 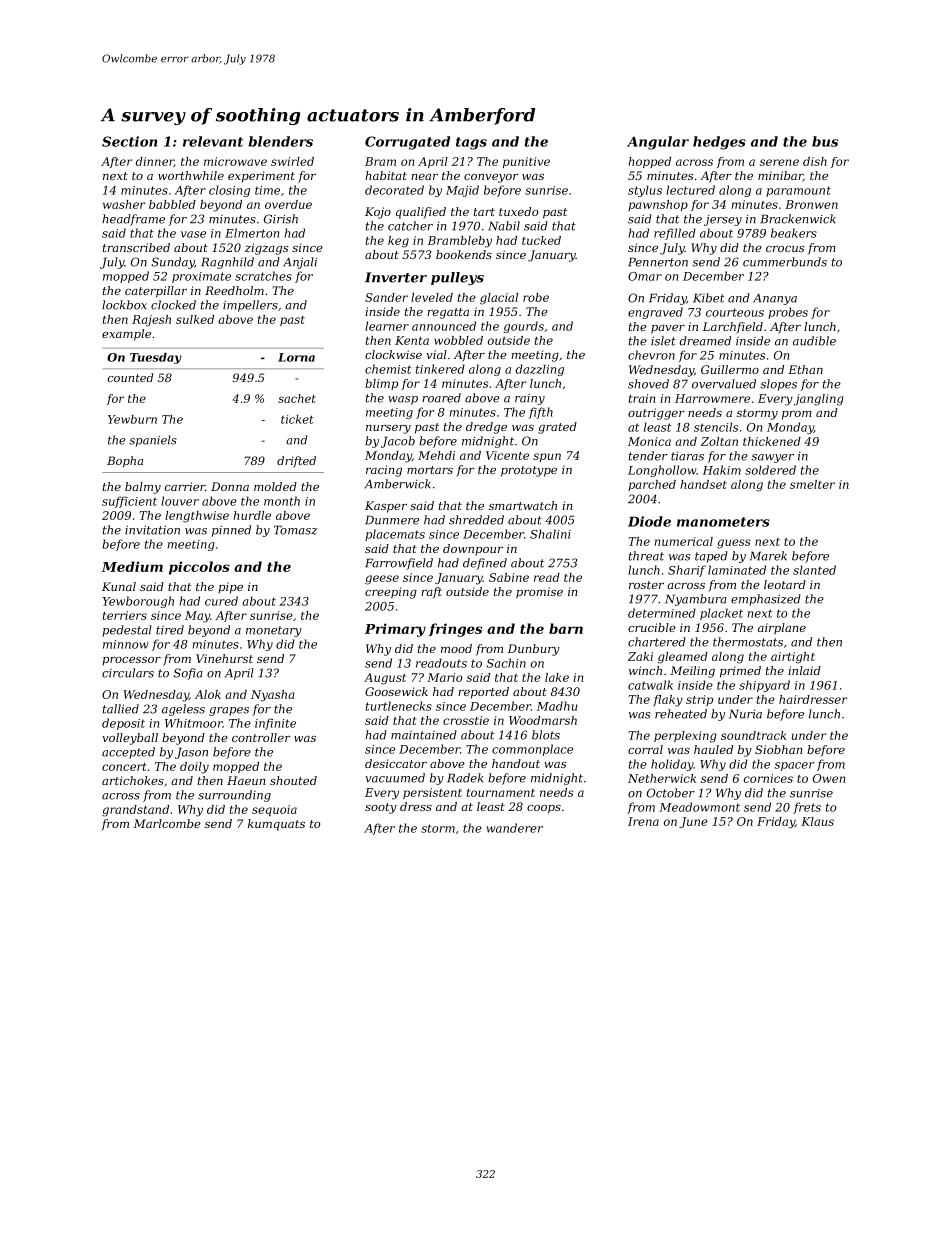 What do you see at coordinates (501, 793) in the page?
I see `tournament` at bounding box center [501, 793].
